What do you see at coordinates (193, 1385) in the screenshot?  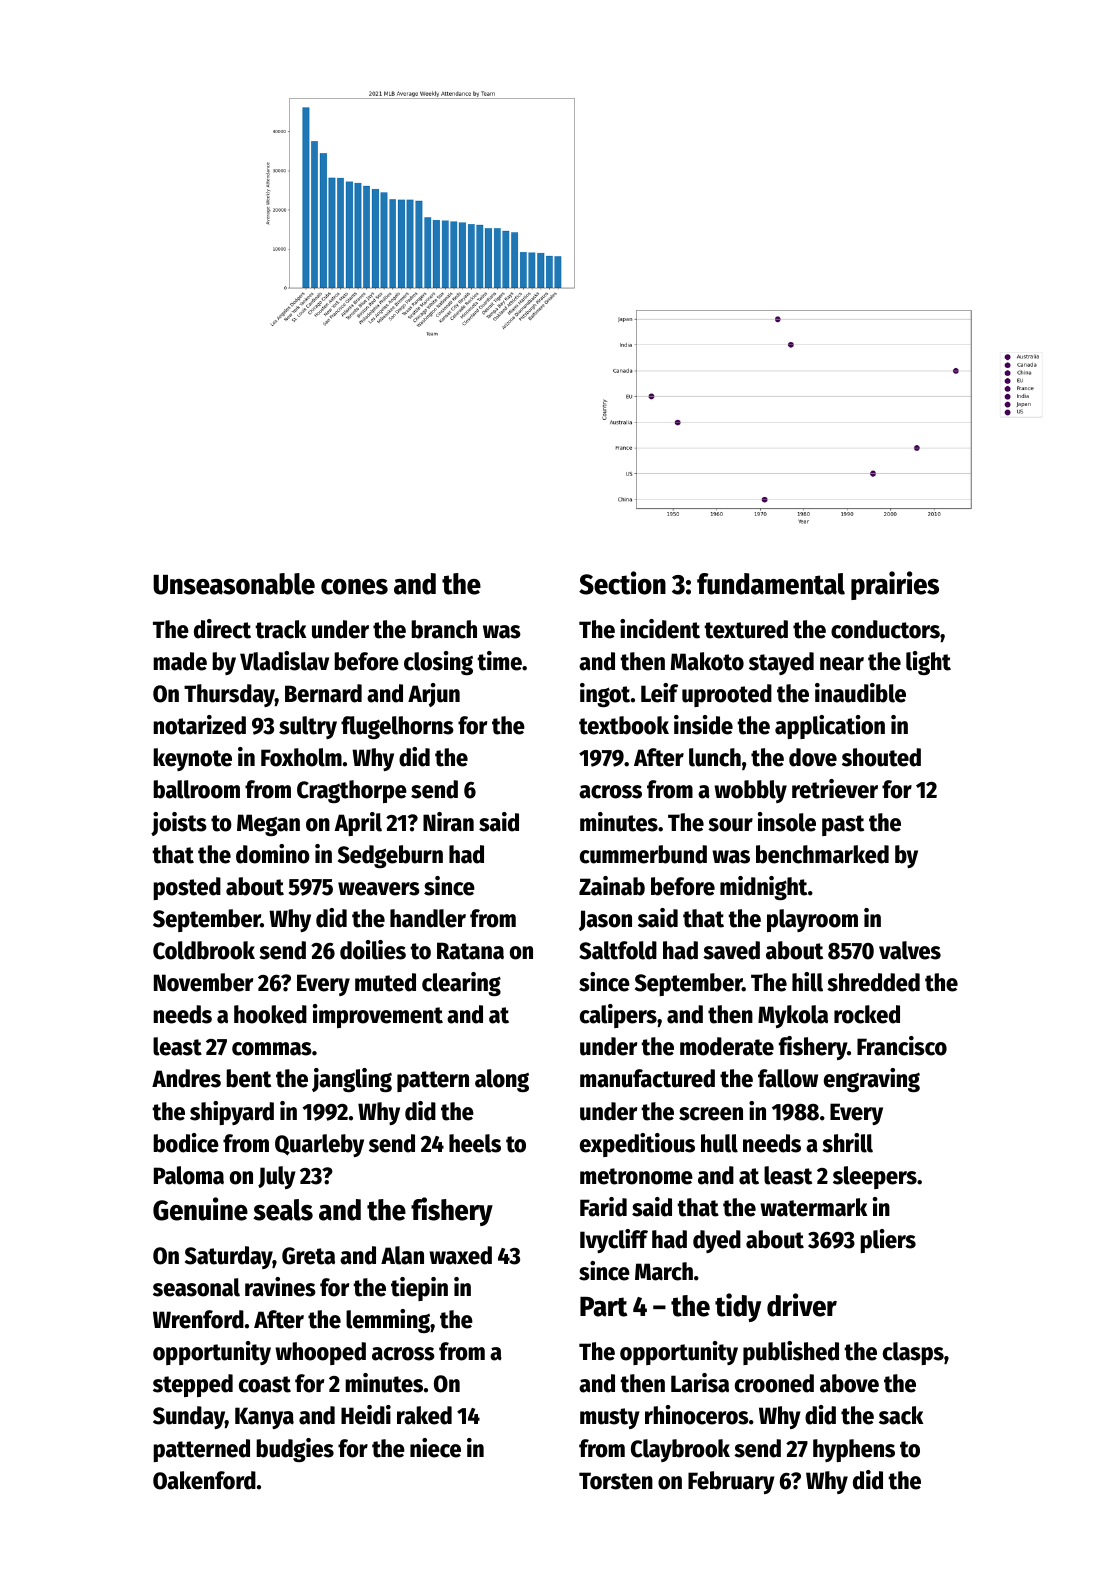 I see `stepped` at bounding box center [193, 1385].
